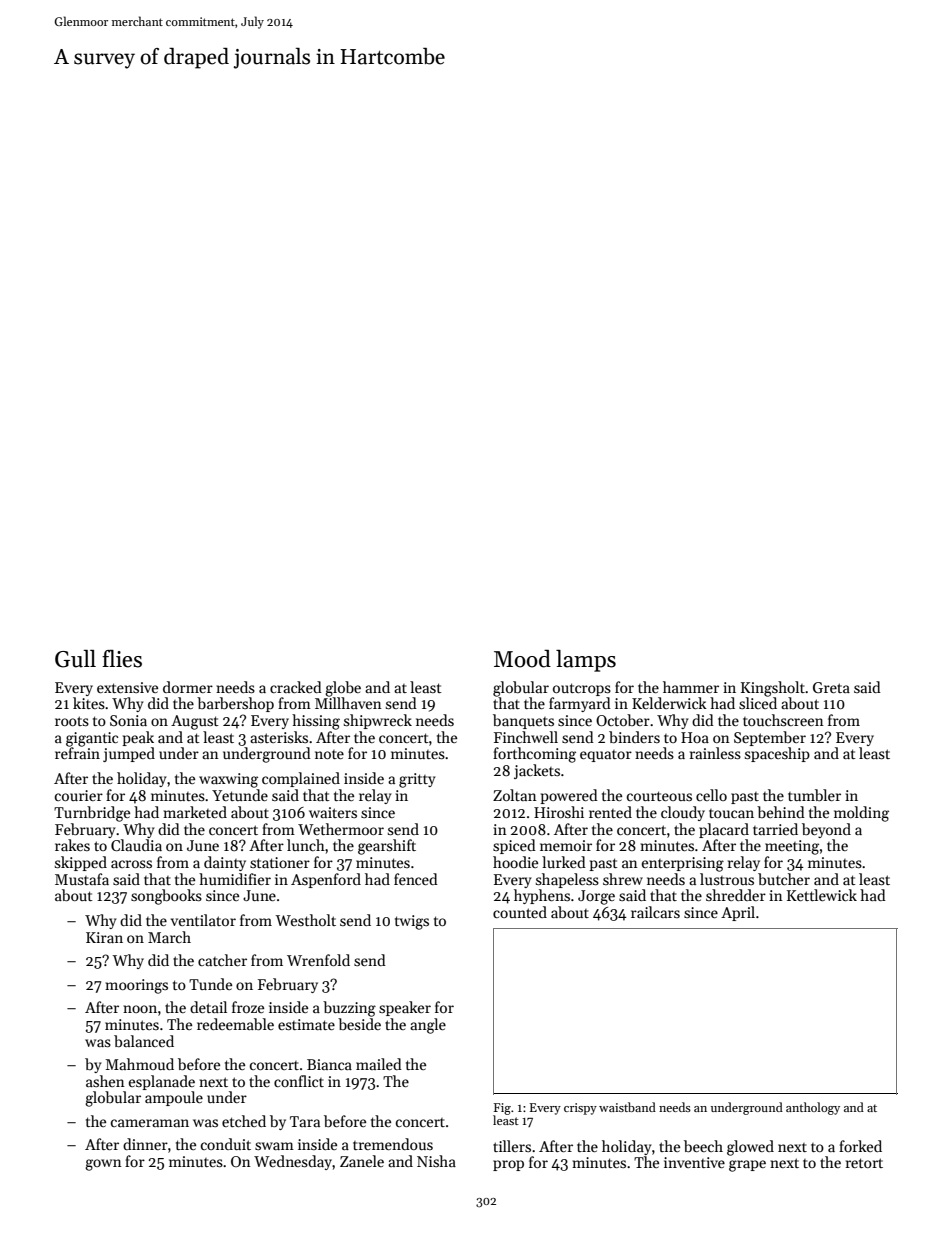 The height and width of the image is (1233, 952). I want to click on Mood, so click(522, 659).
